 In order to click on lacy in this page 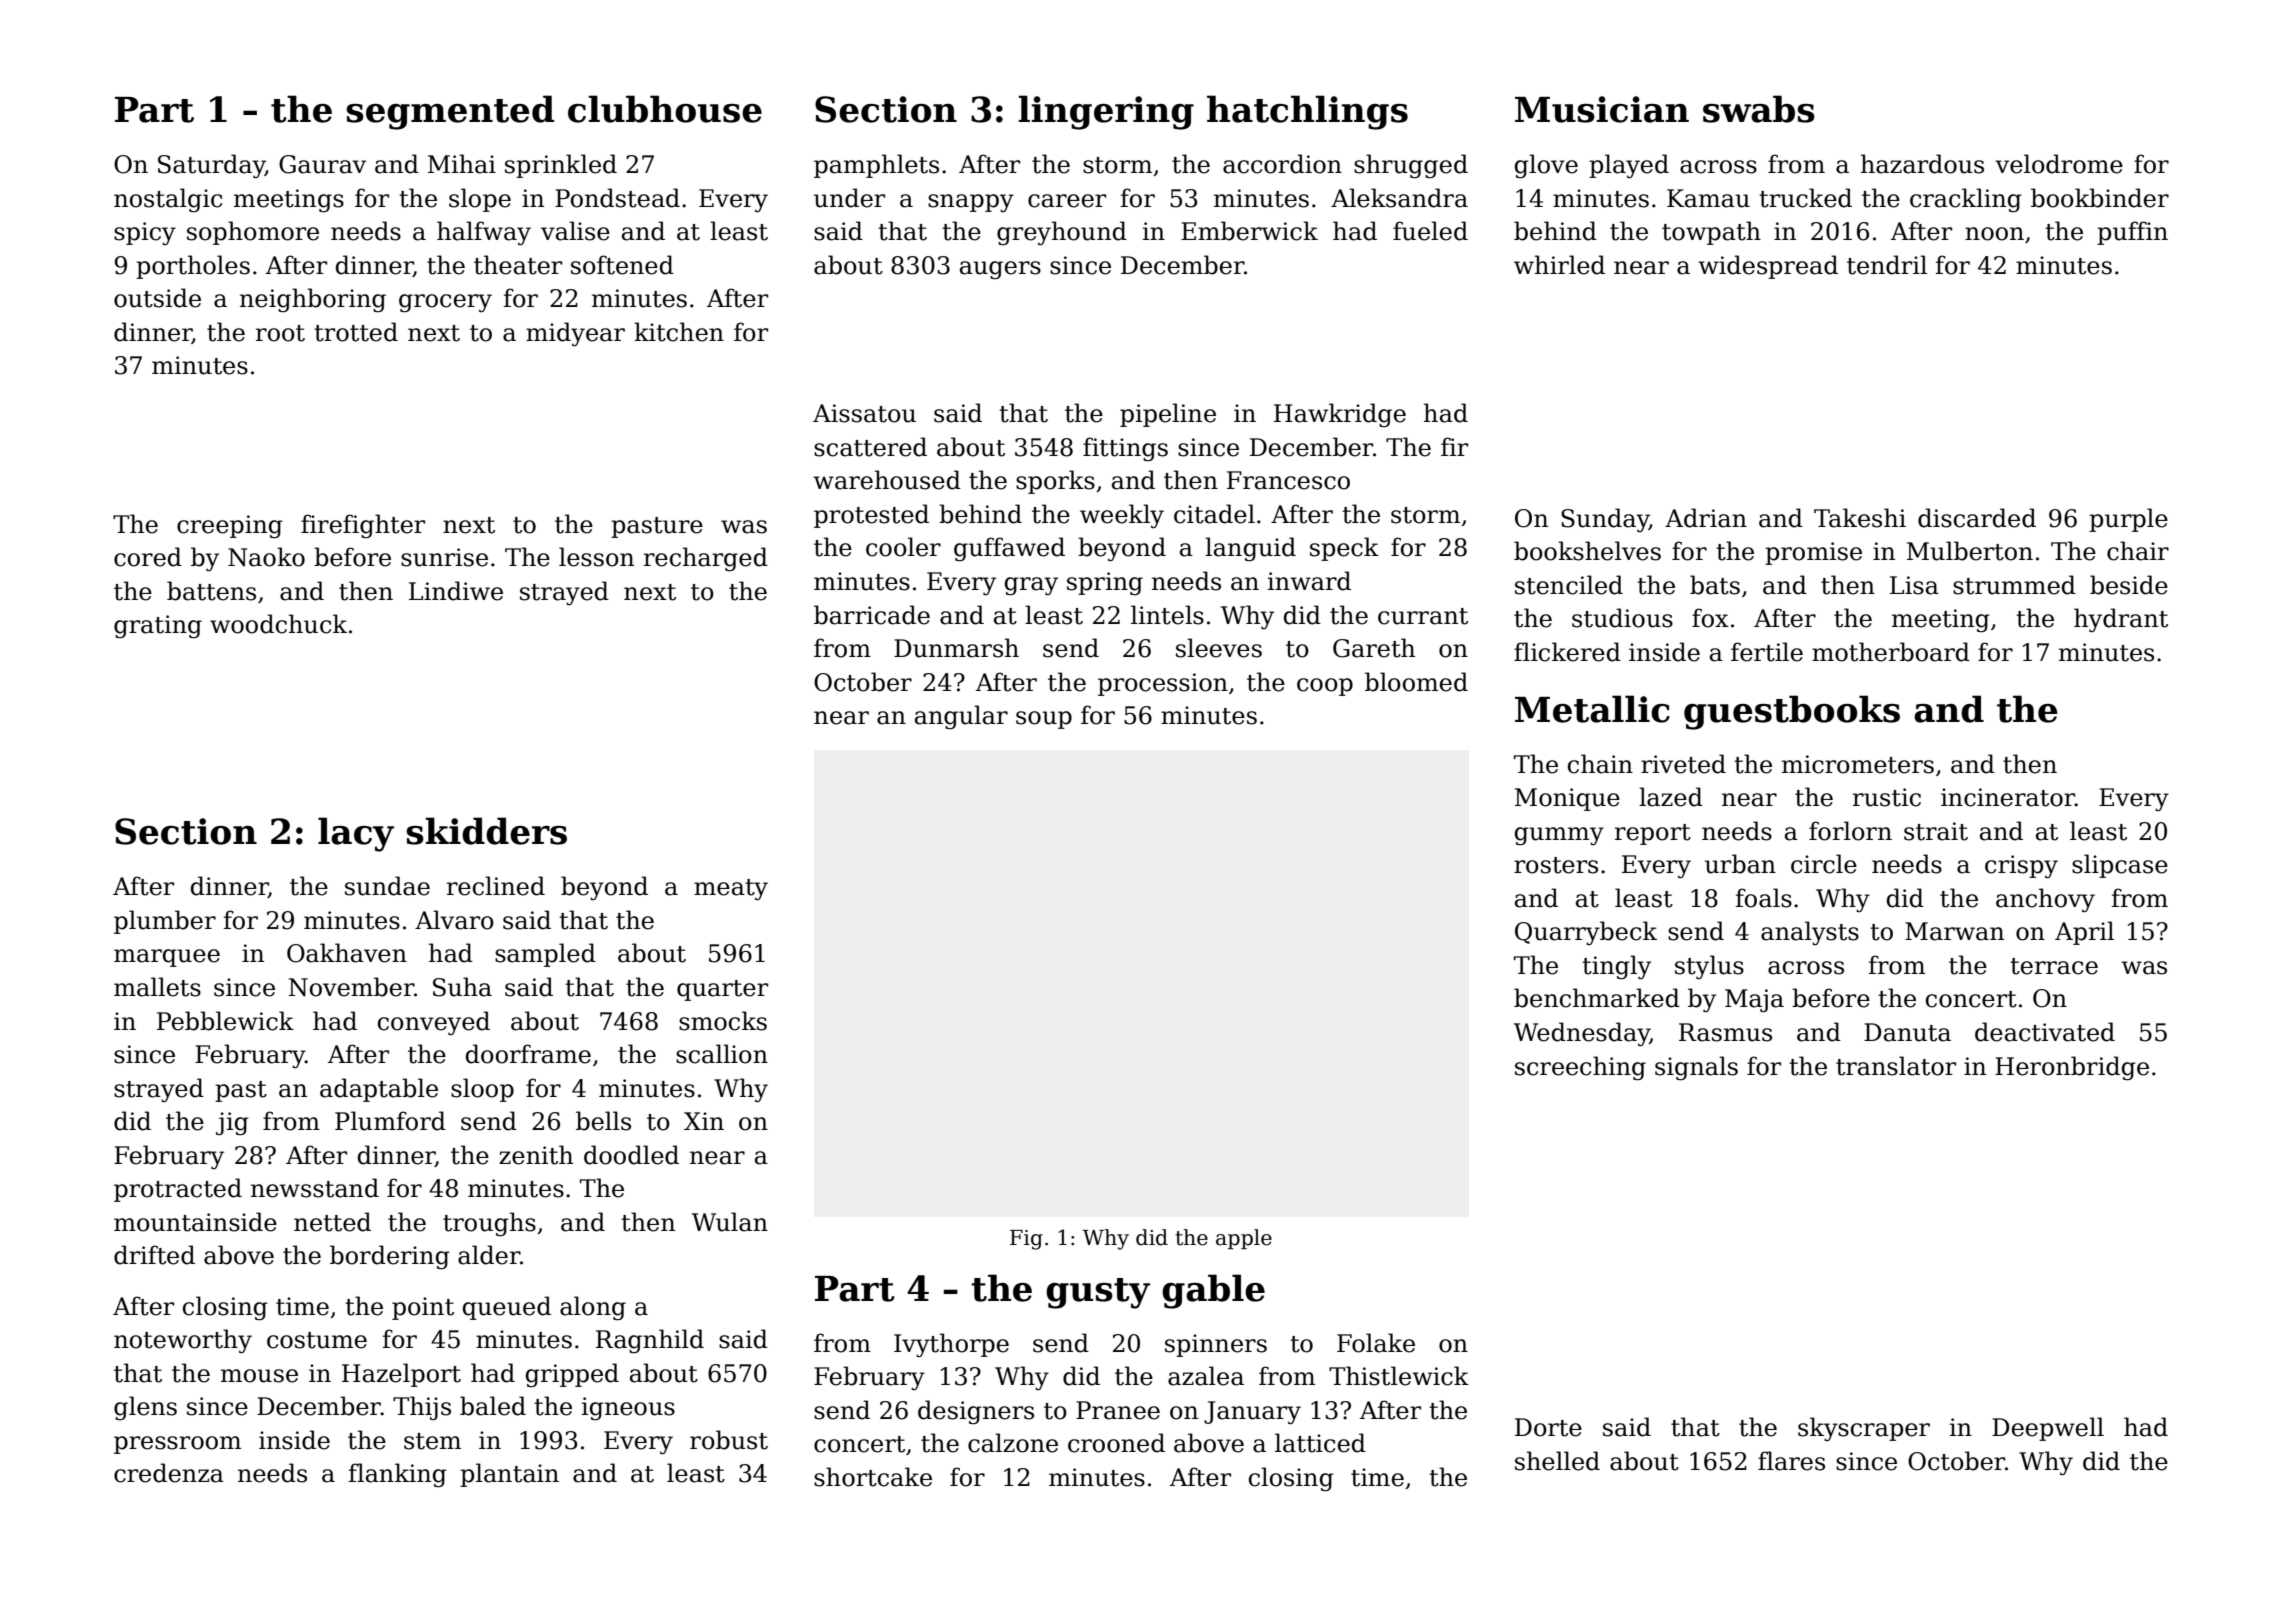, I will do `click(356, 834)`.
